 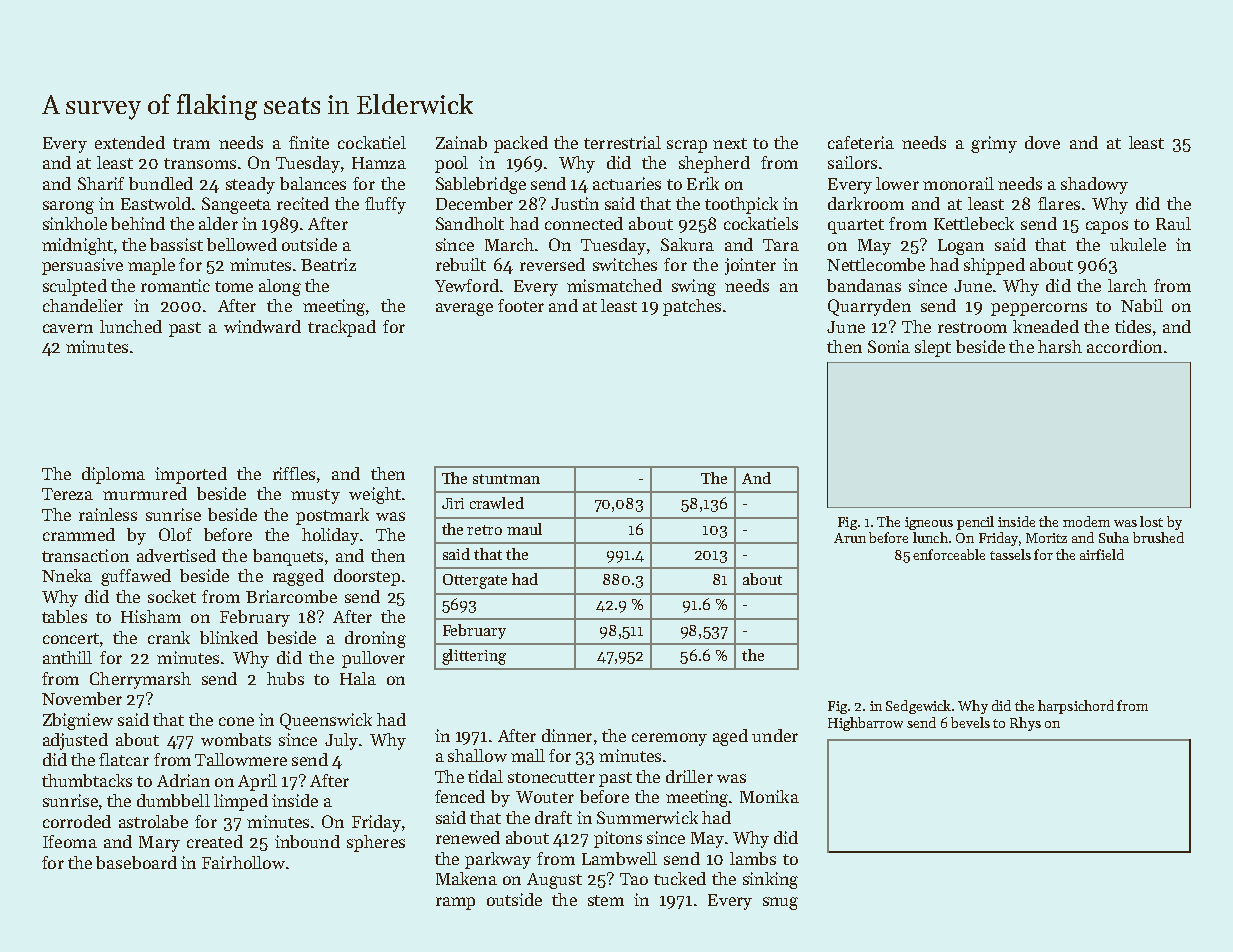 I want to click on harpsichord, so click(x=1076, y=707).
